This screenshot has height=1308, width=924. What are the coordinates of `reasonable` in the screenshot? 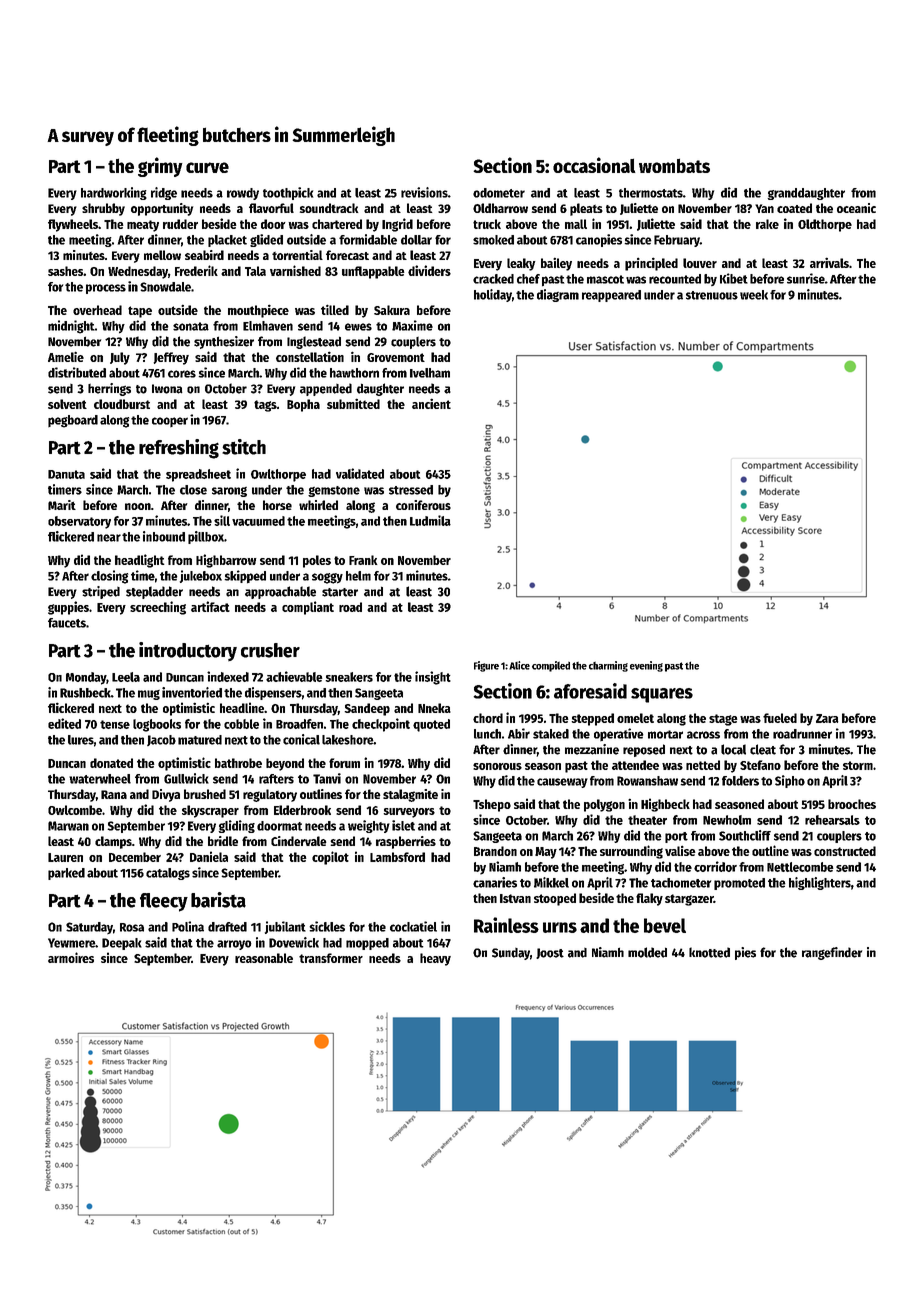 It's located at (264, 958).
